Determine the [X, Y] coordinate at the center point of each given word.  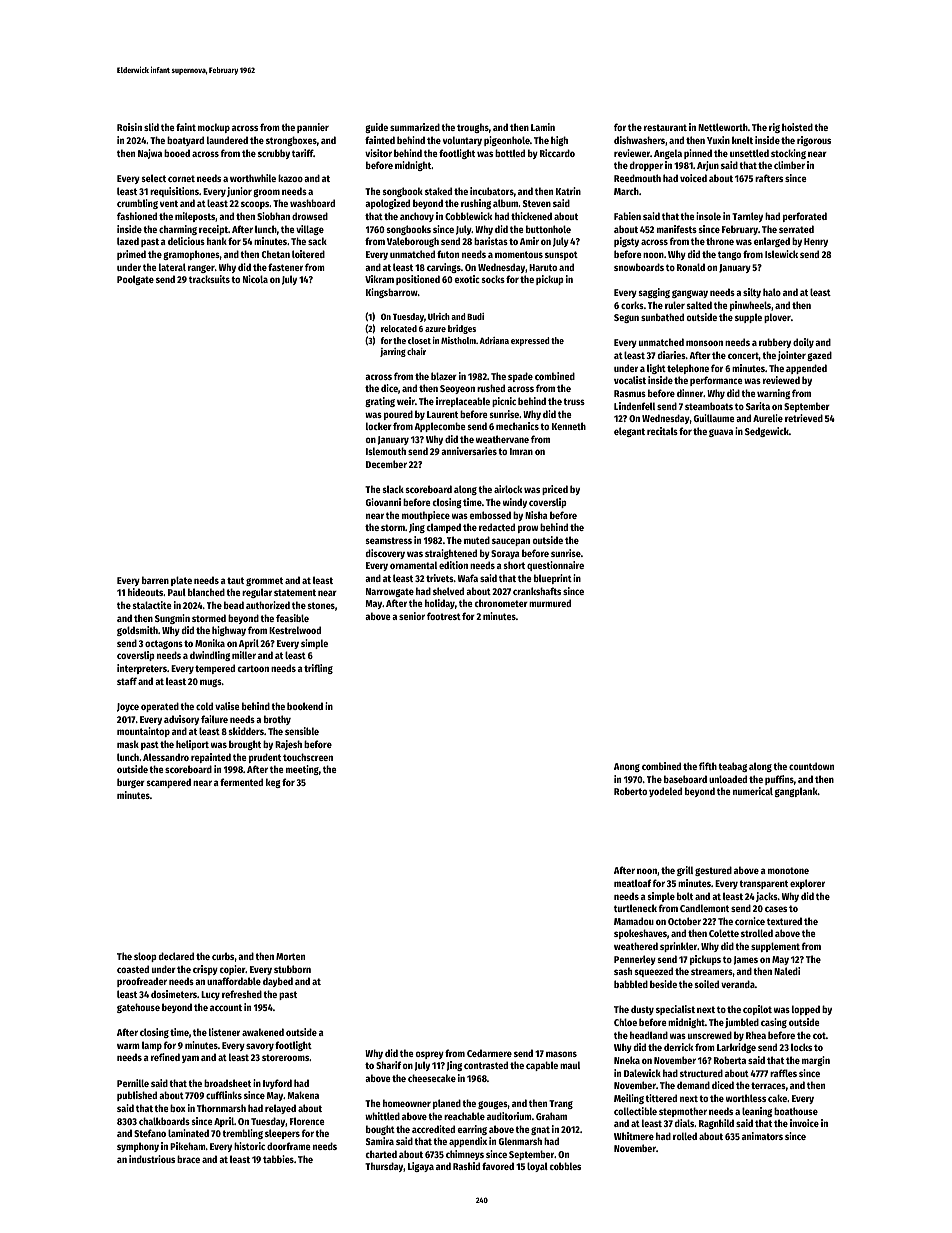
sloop [145, 957]
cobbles [565, 1166]
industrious [152, 1159]
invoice [804, 1123]
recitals [662, 431]
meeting [302, 770]
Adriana [494, 340]
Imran [521, 451]
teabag [732, 767]
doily [803, 343]
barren [155, 580]
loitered [308, 254]
